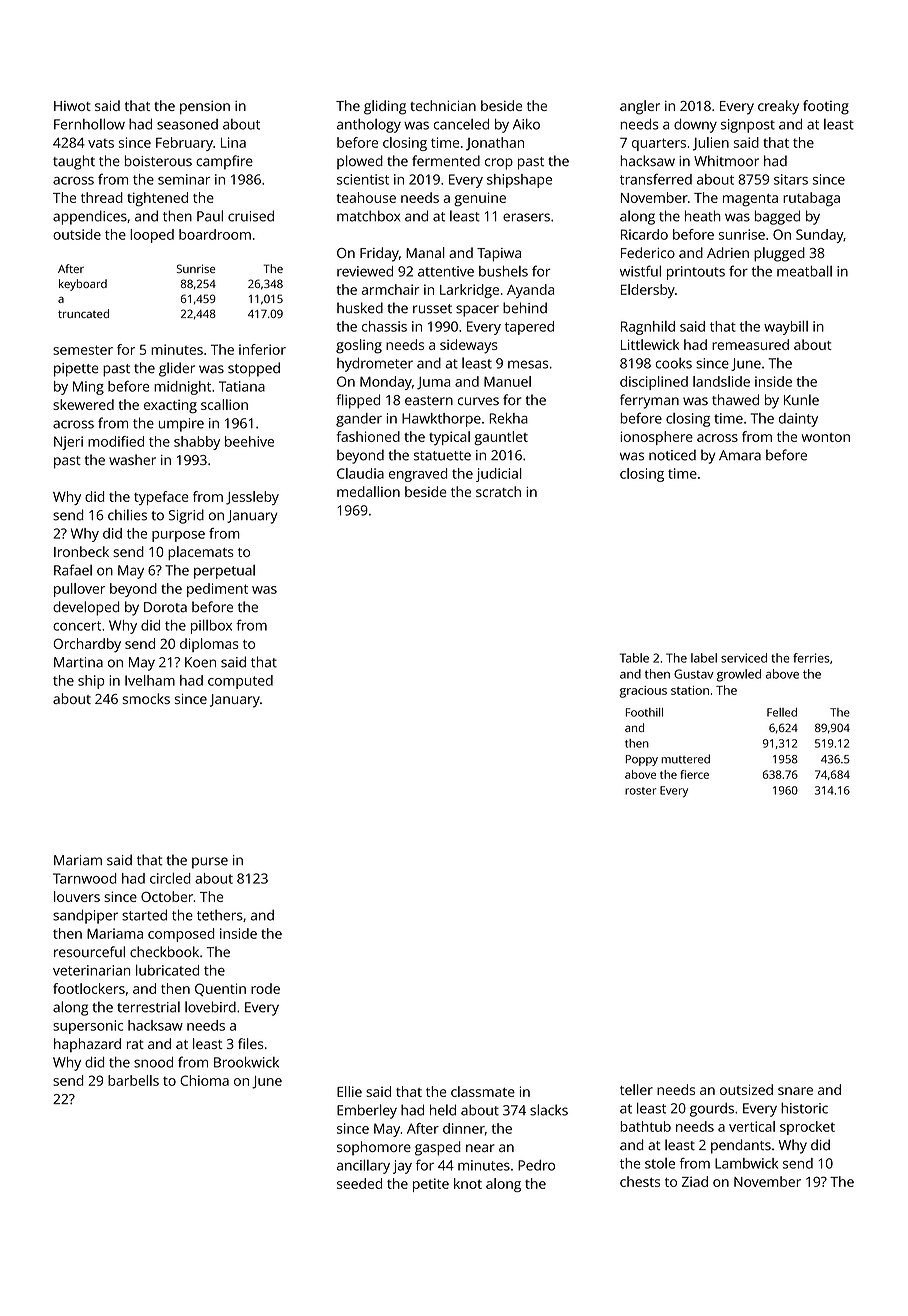  I want to click on roster, so click(640, 791).
